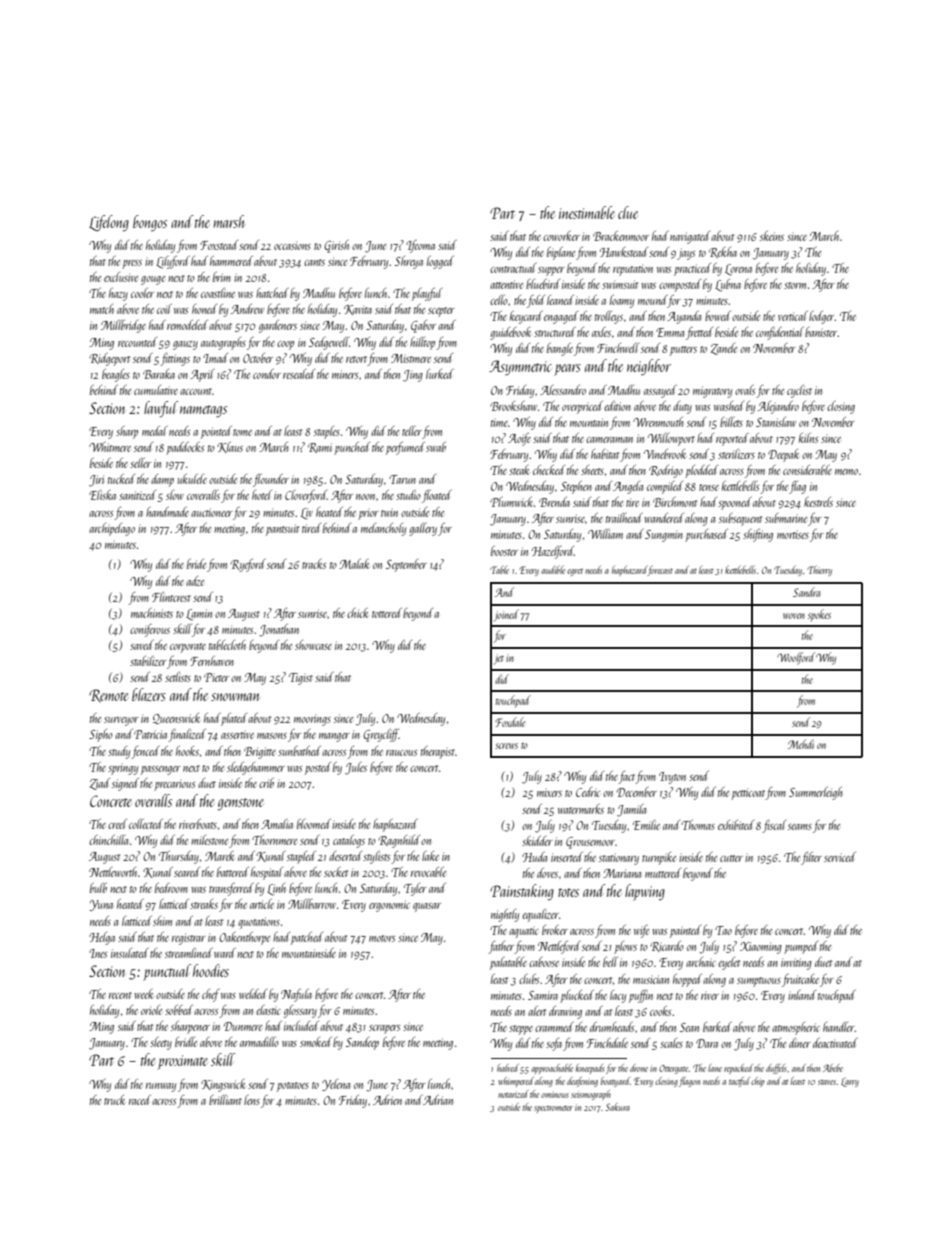 This screenshot has height=1233, width=952. I want to click on October, so click(258, 358).
